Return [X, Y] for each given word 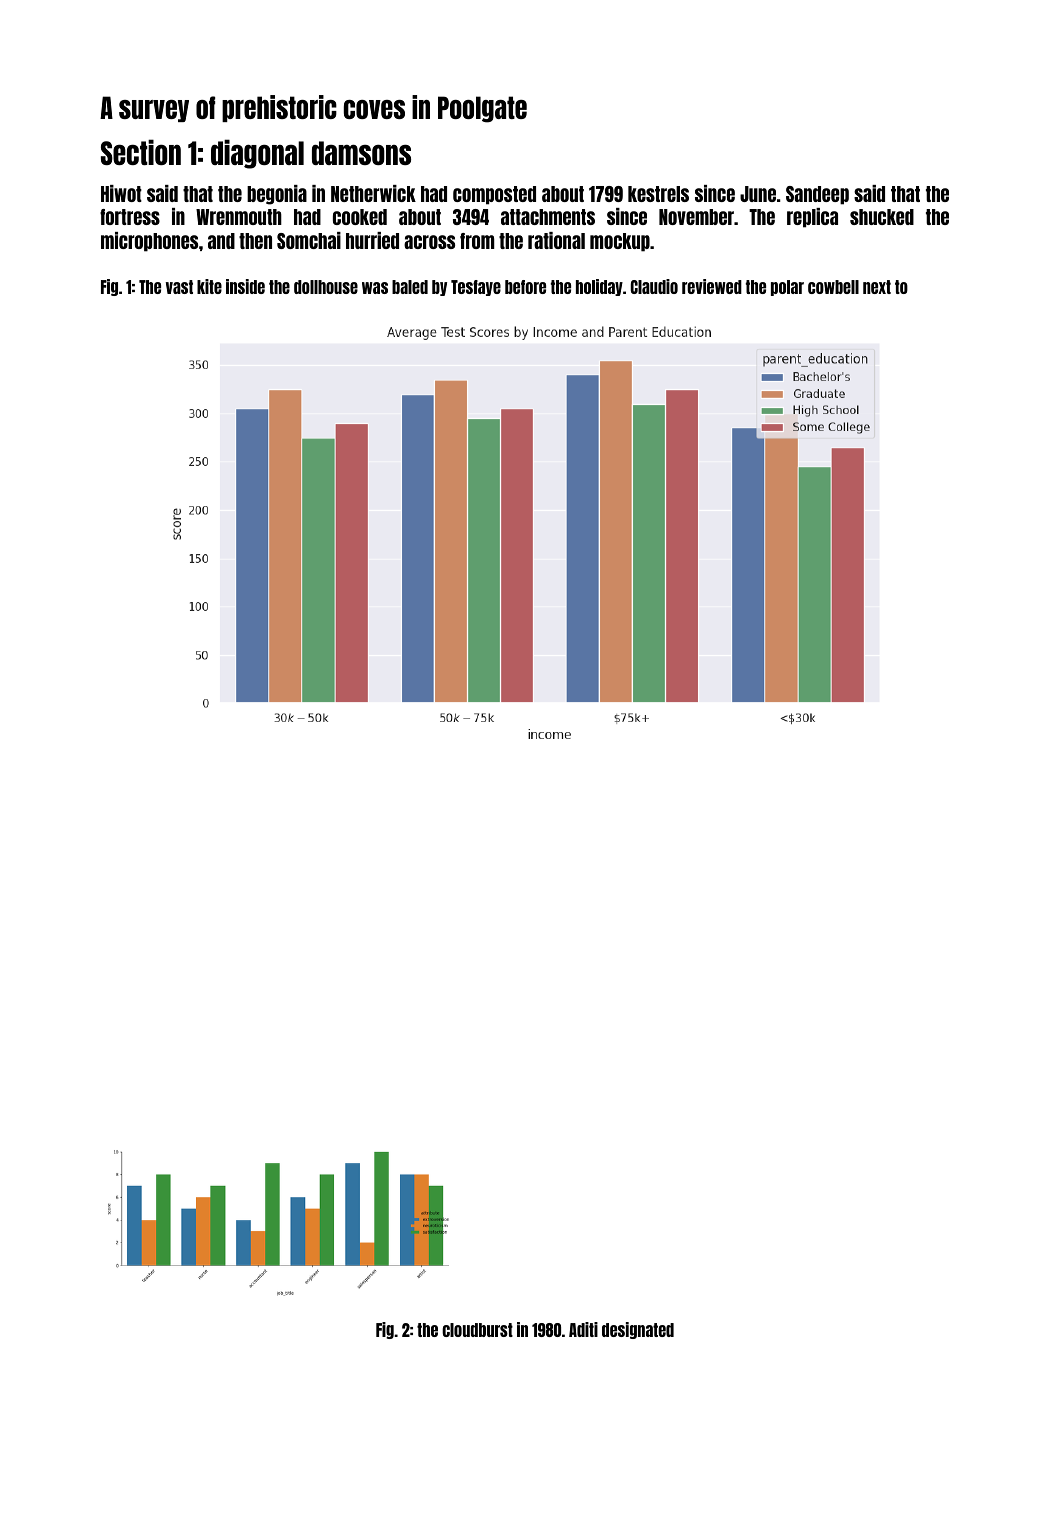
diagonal [257, 154]
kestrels [658, 194]
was [375, 288]
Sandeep [817, 195]
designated [638, 1330]
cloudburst [477, 1330]
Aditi [583, 1329]
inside [245, 286]
